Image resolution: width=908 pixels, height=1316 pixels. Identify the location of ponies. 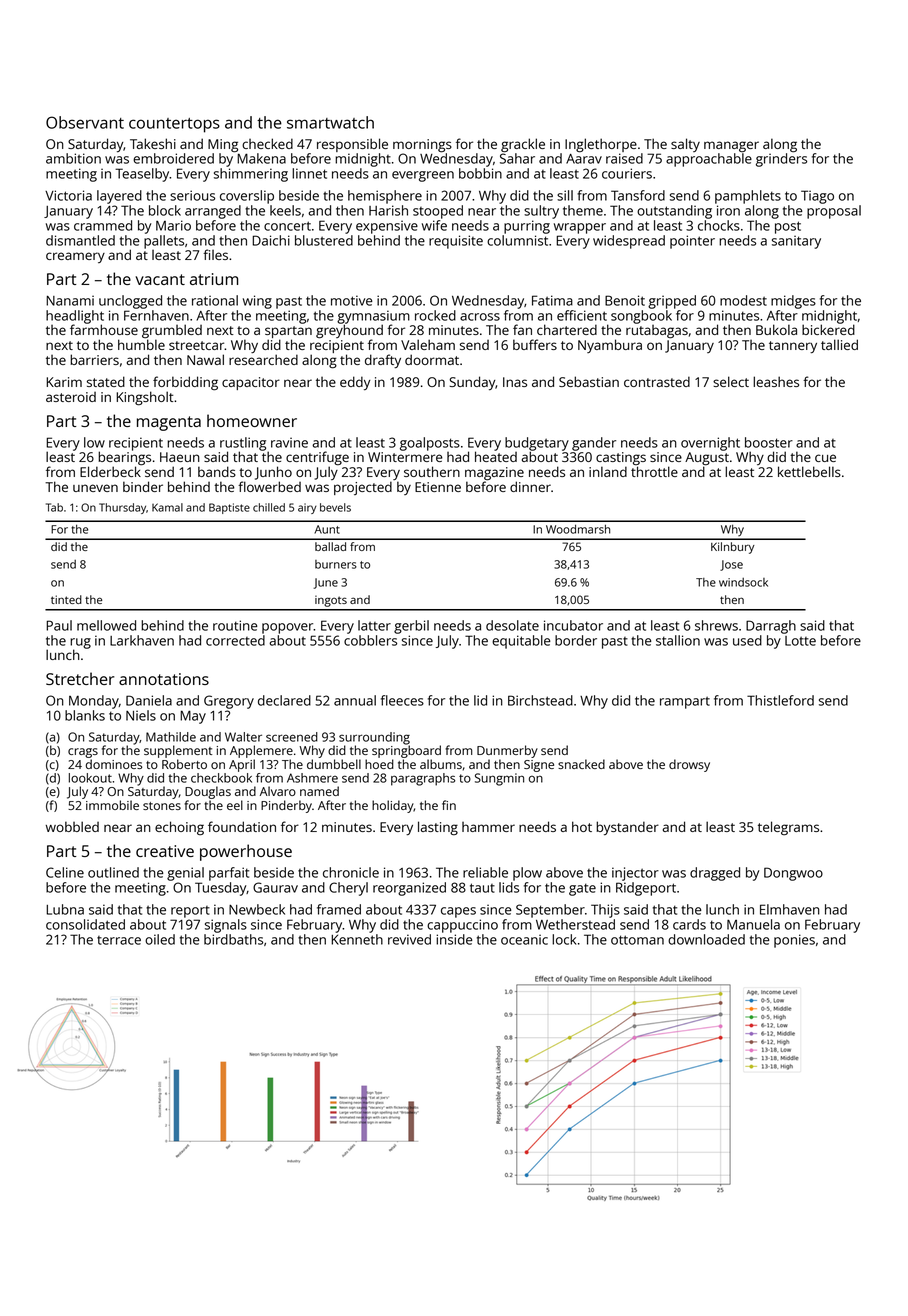
(794, 941).
